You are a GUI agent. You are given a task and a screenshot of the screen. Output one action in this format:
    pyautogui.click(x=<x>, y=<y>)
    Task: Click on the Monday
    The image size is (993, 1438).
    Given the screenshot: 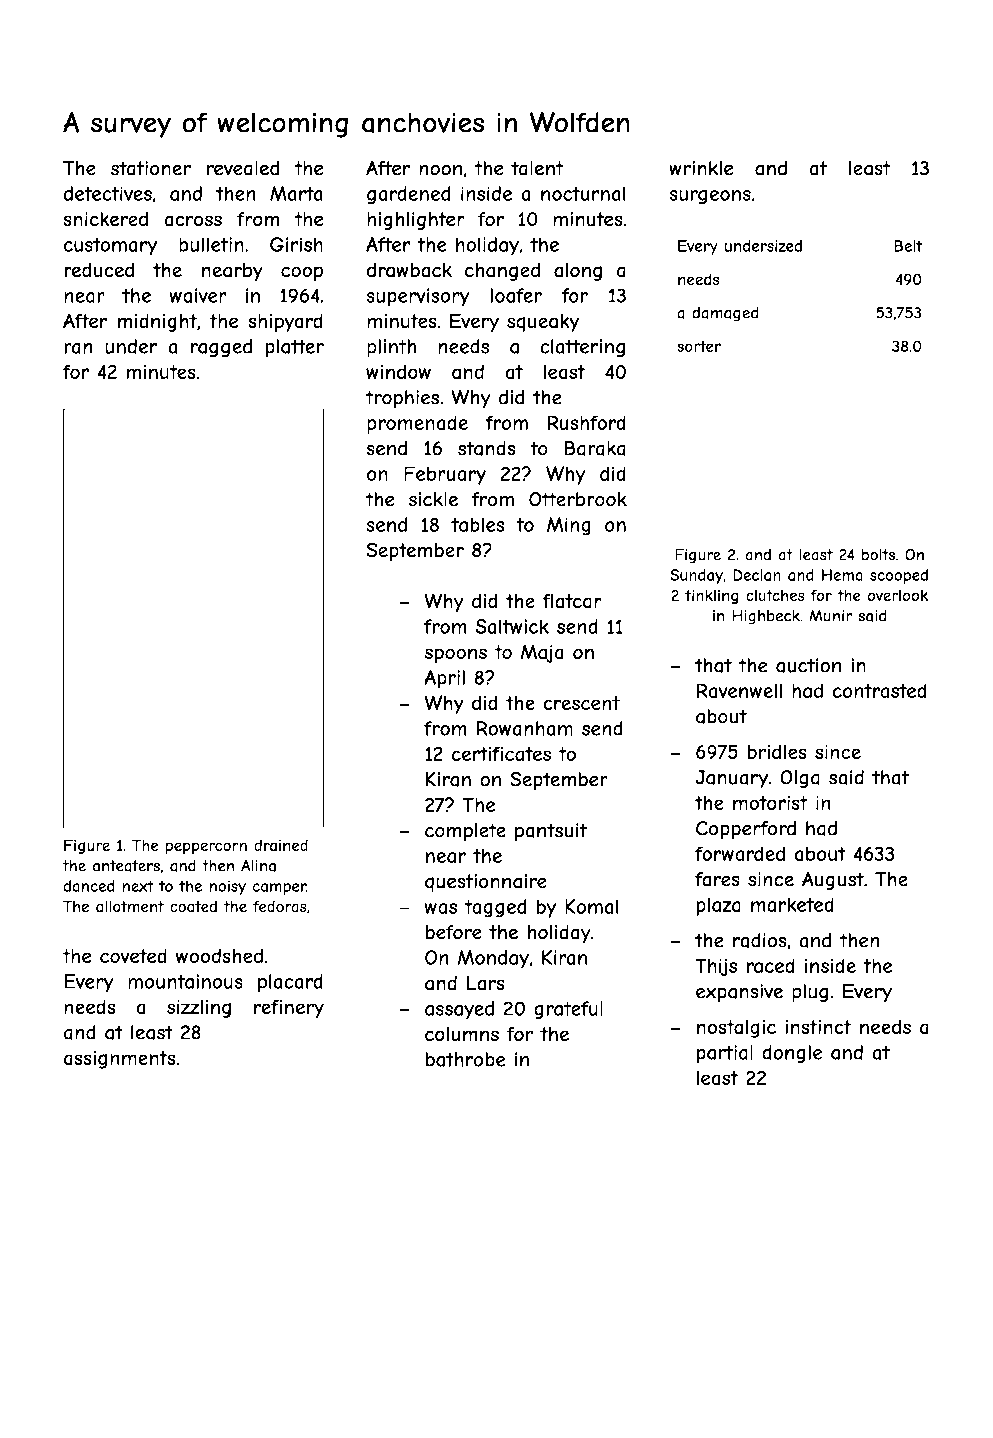 What is the action you would take?
    pyautogui.click(x=493, y=959)
